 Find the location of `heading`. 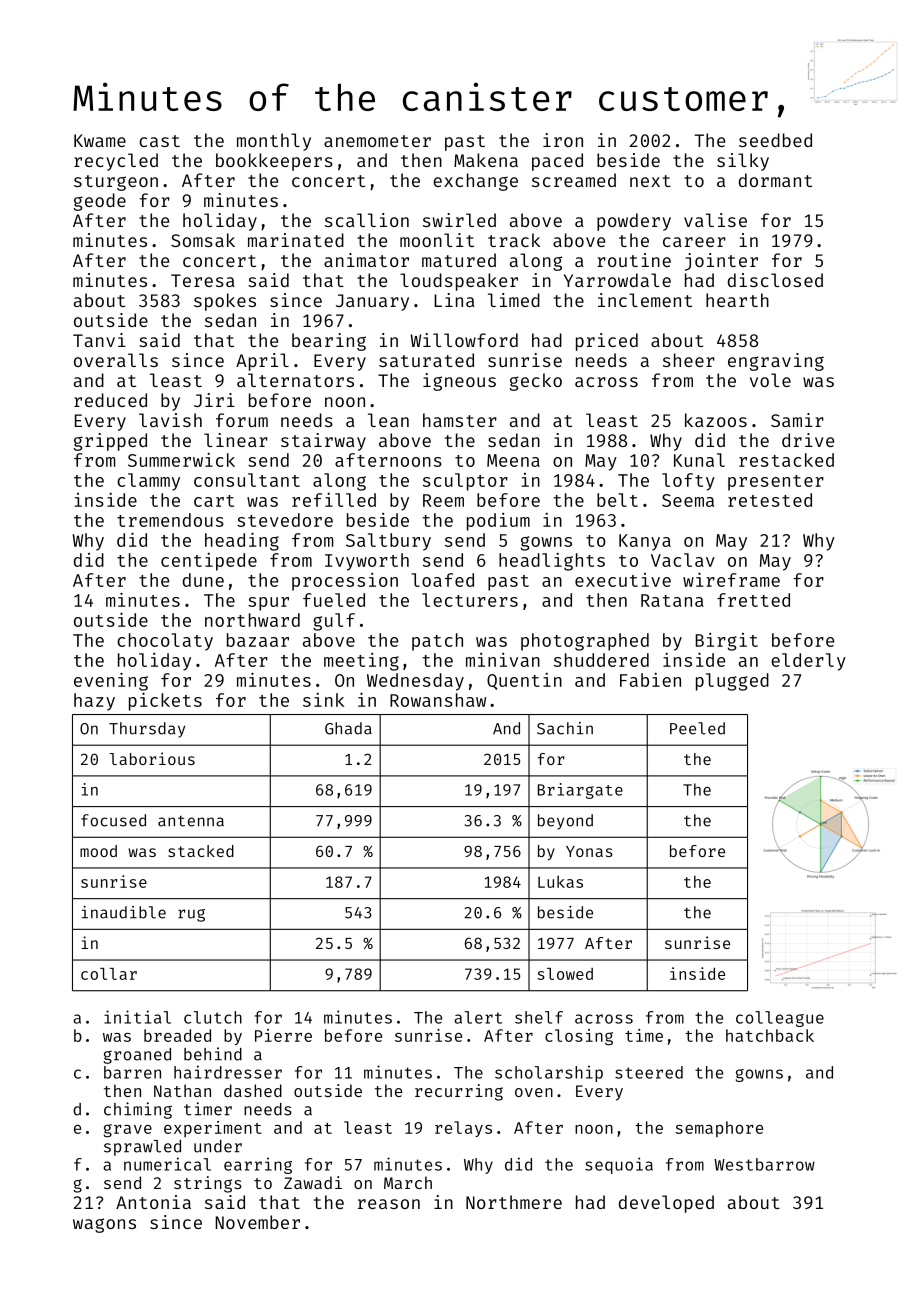

heading is located at coordinates (242, 541).
